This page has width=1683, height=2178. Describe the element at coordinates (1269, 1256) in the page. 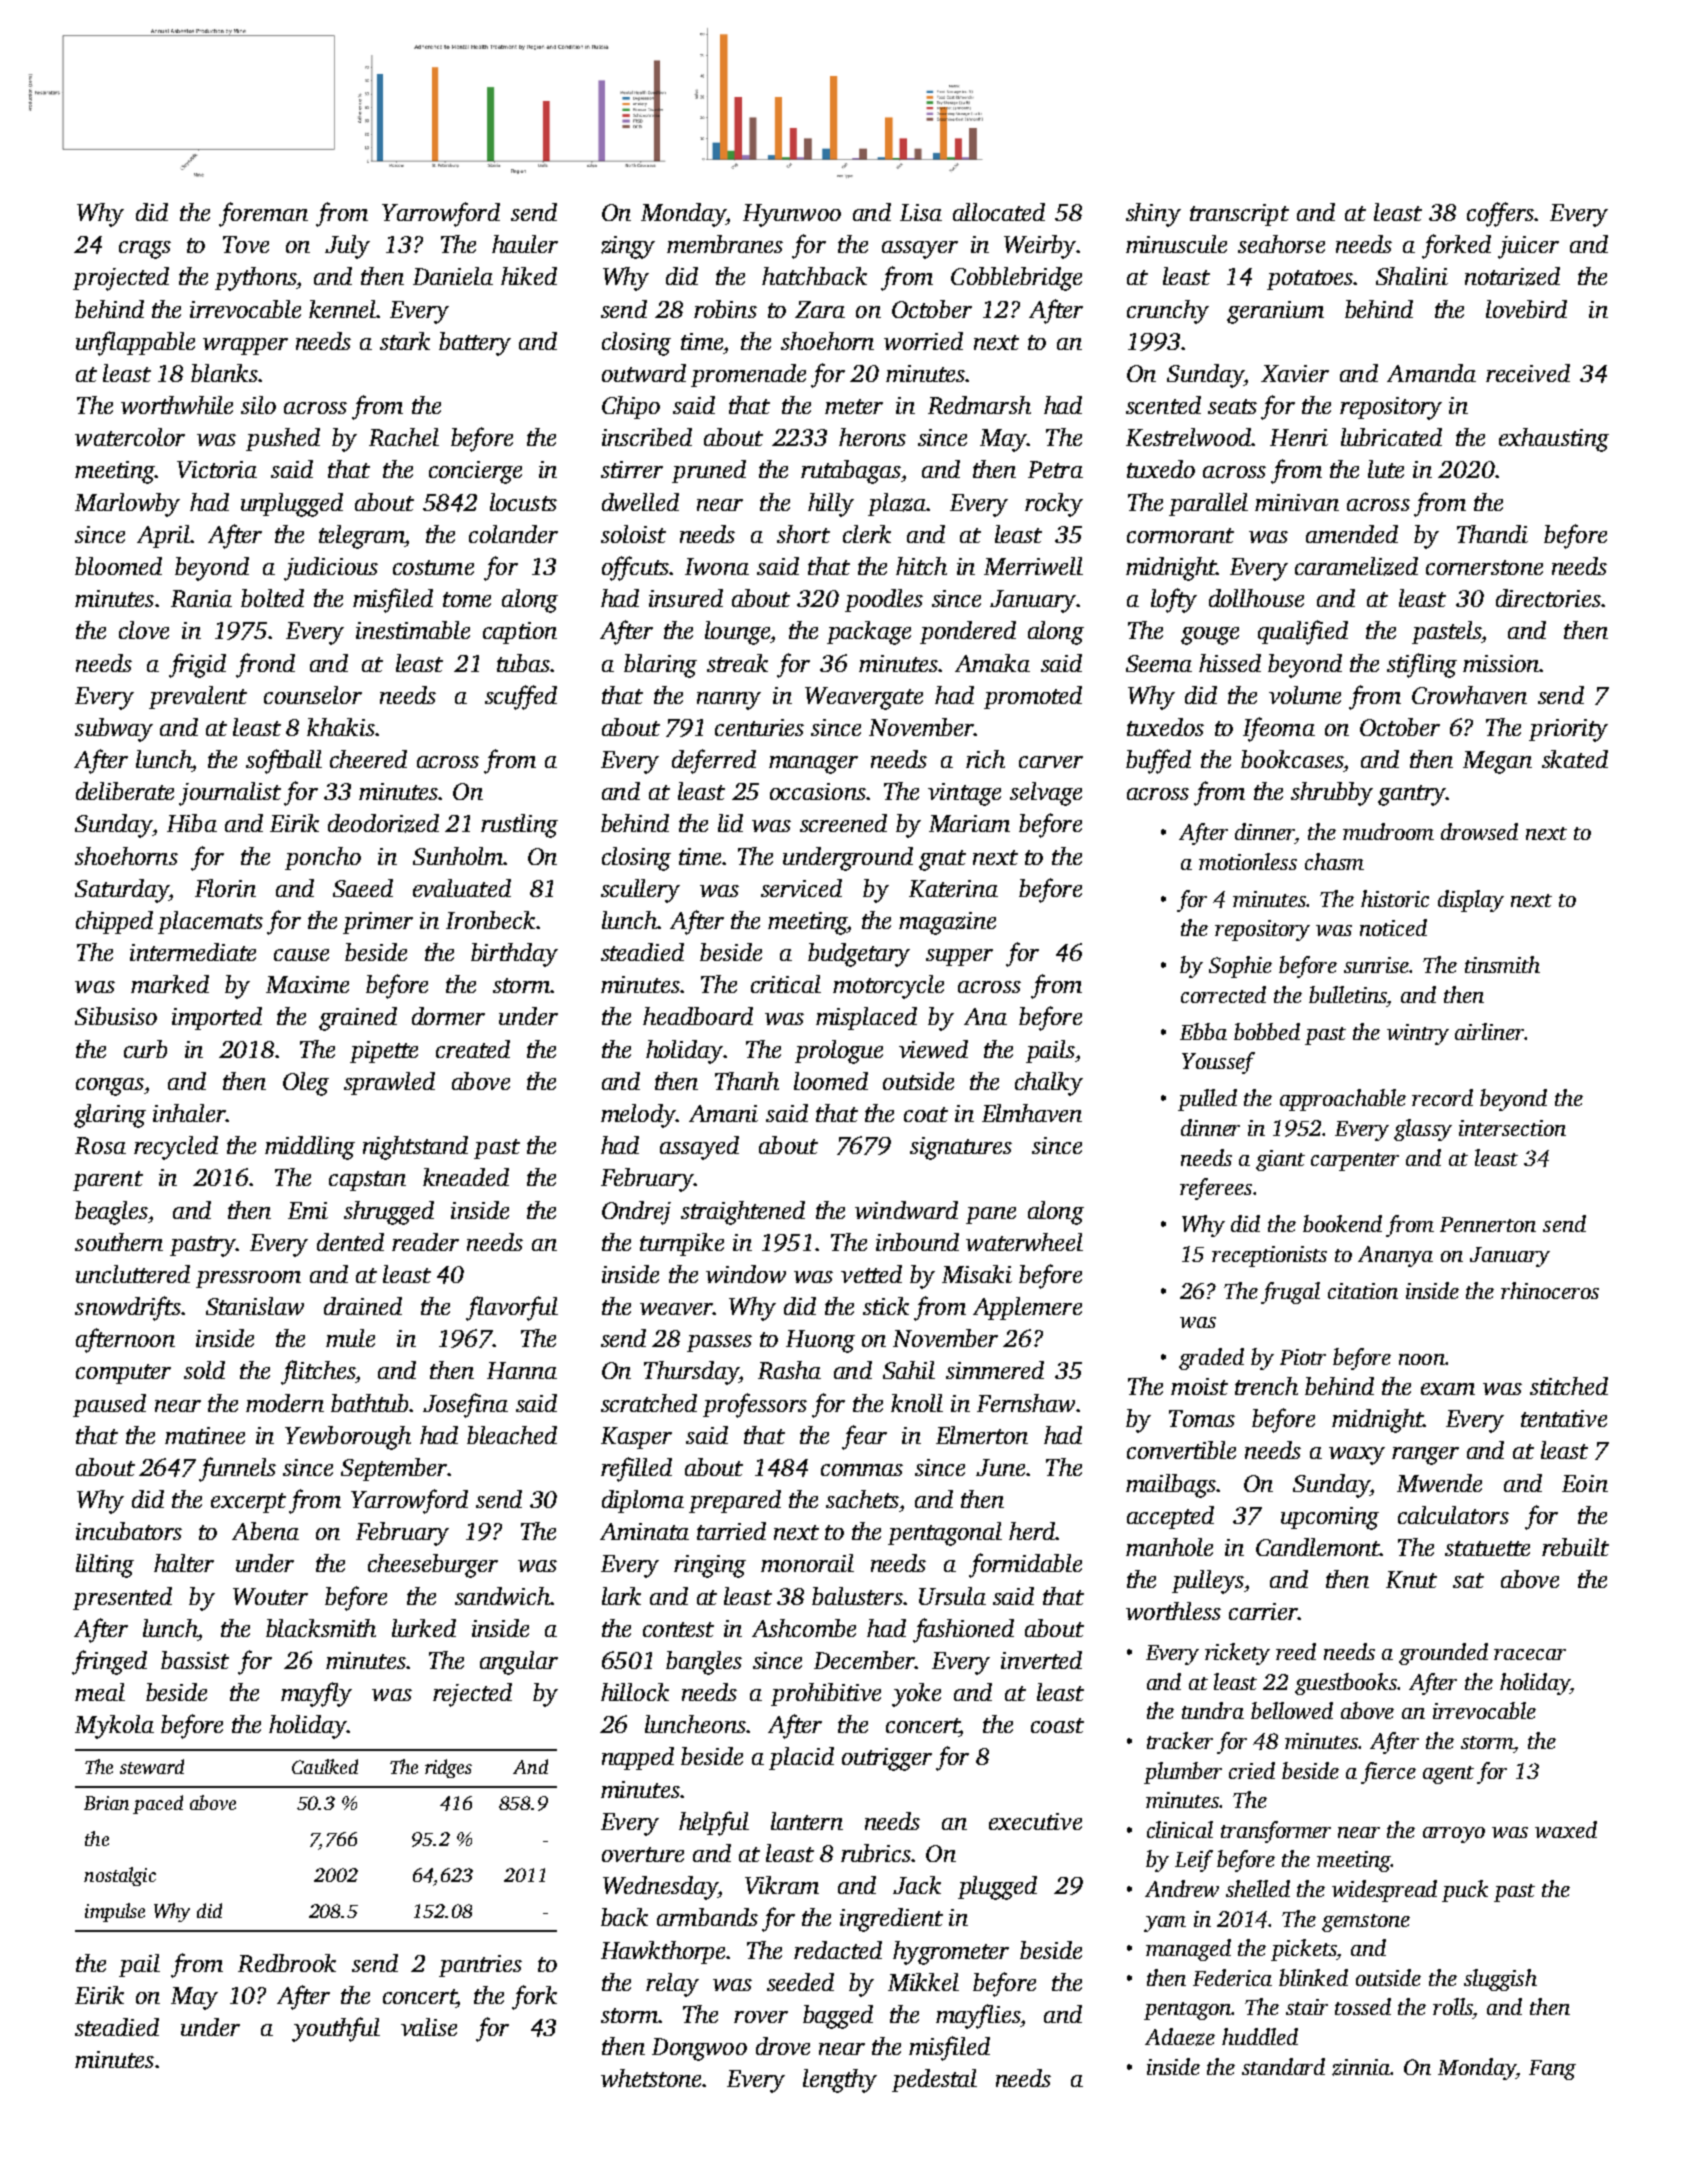

I see `receptionists` at that location.
